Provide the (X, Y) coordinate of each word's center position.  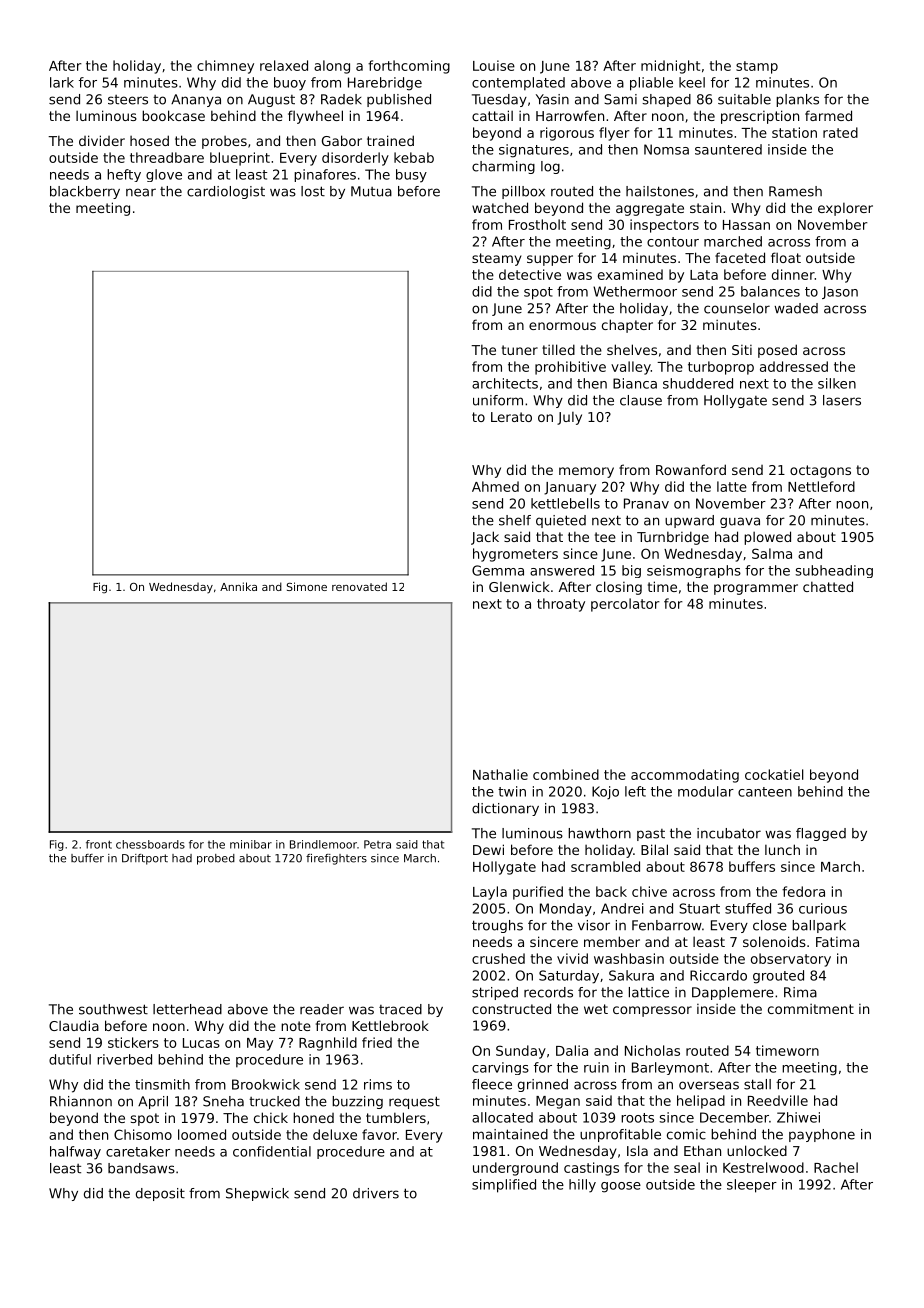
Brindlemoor (323, 844)
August (271, 100)
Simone (307, 586)
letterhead (187, 1009)
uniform (498, 400)
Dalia (572, 1050)
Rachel (836, 1167)
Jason (840, 292)
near (141, 192)
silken (837, 383)
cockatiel (774, 774)
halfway (75, 1153)
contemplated (518, 84)
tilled (558, 349)
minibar (251, 844)
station (794, 132)
